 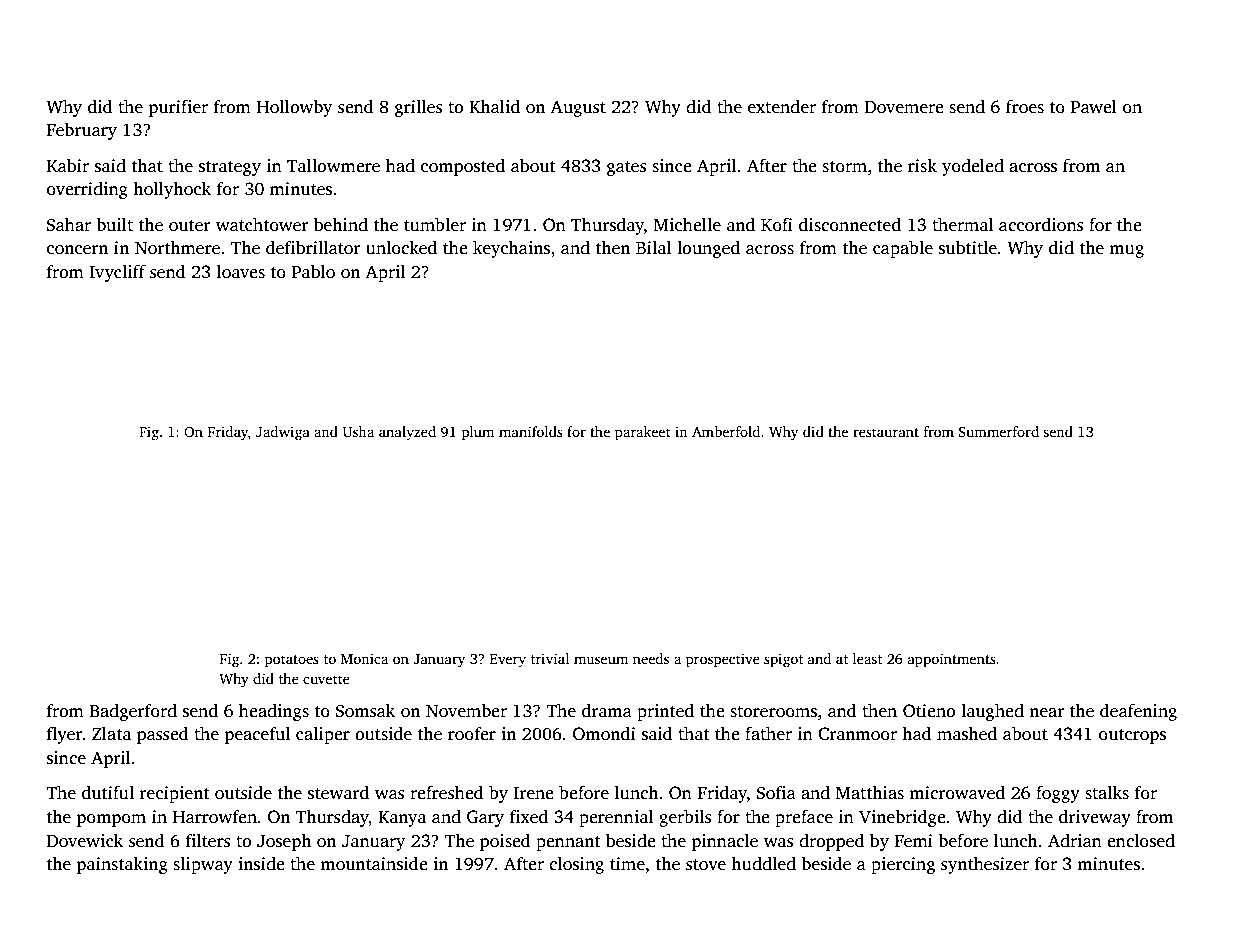 I want to click on slipway, so click(x=203, y=865).
